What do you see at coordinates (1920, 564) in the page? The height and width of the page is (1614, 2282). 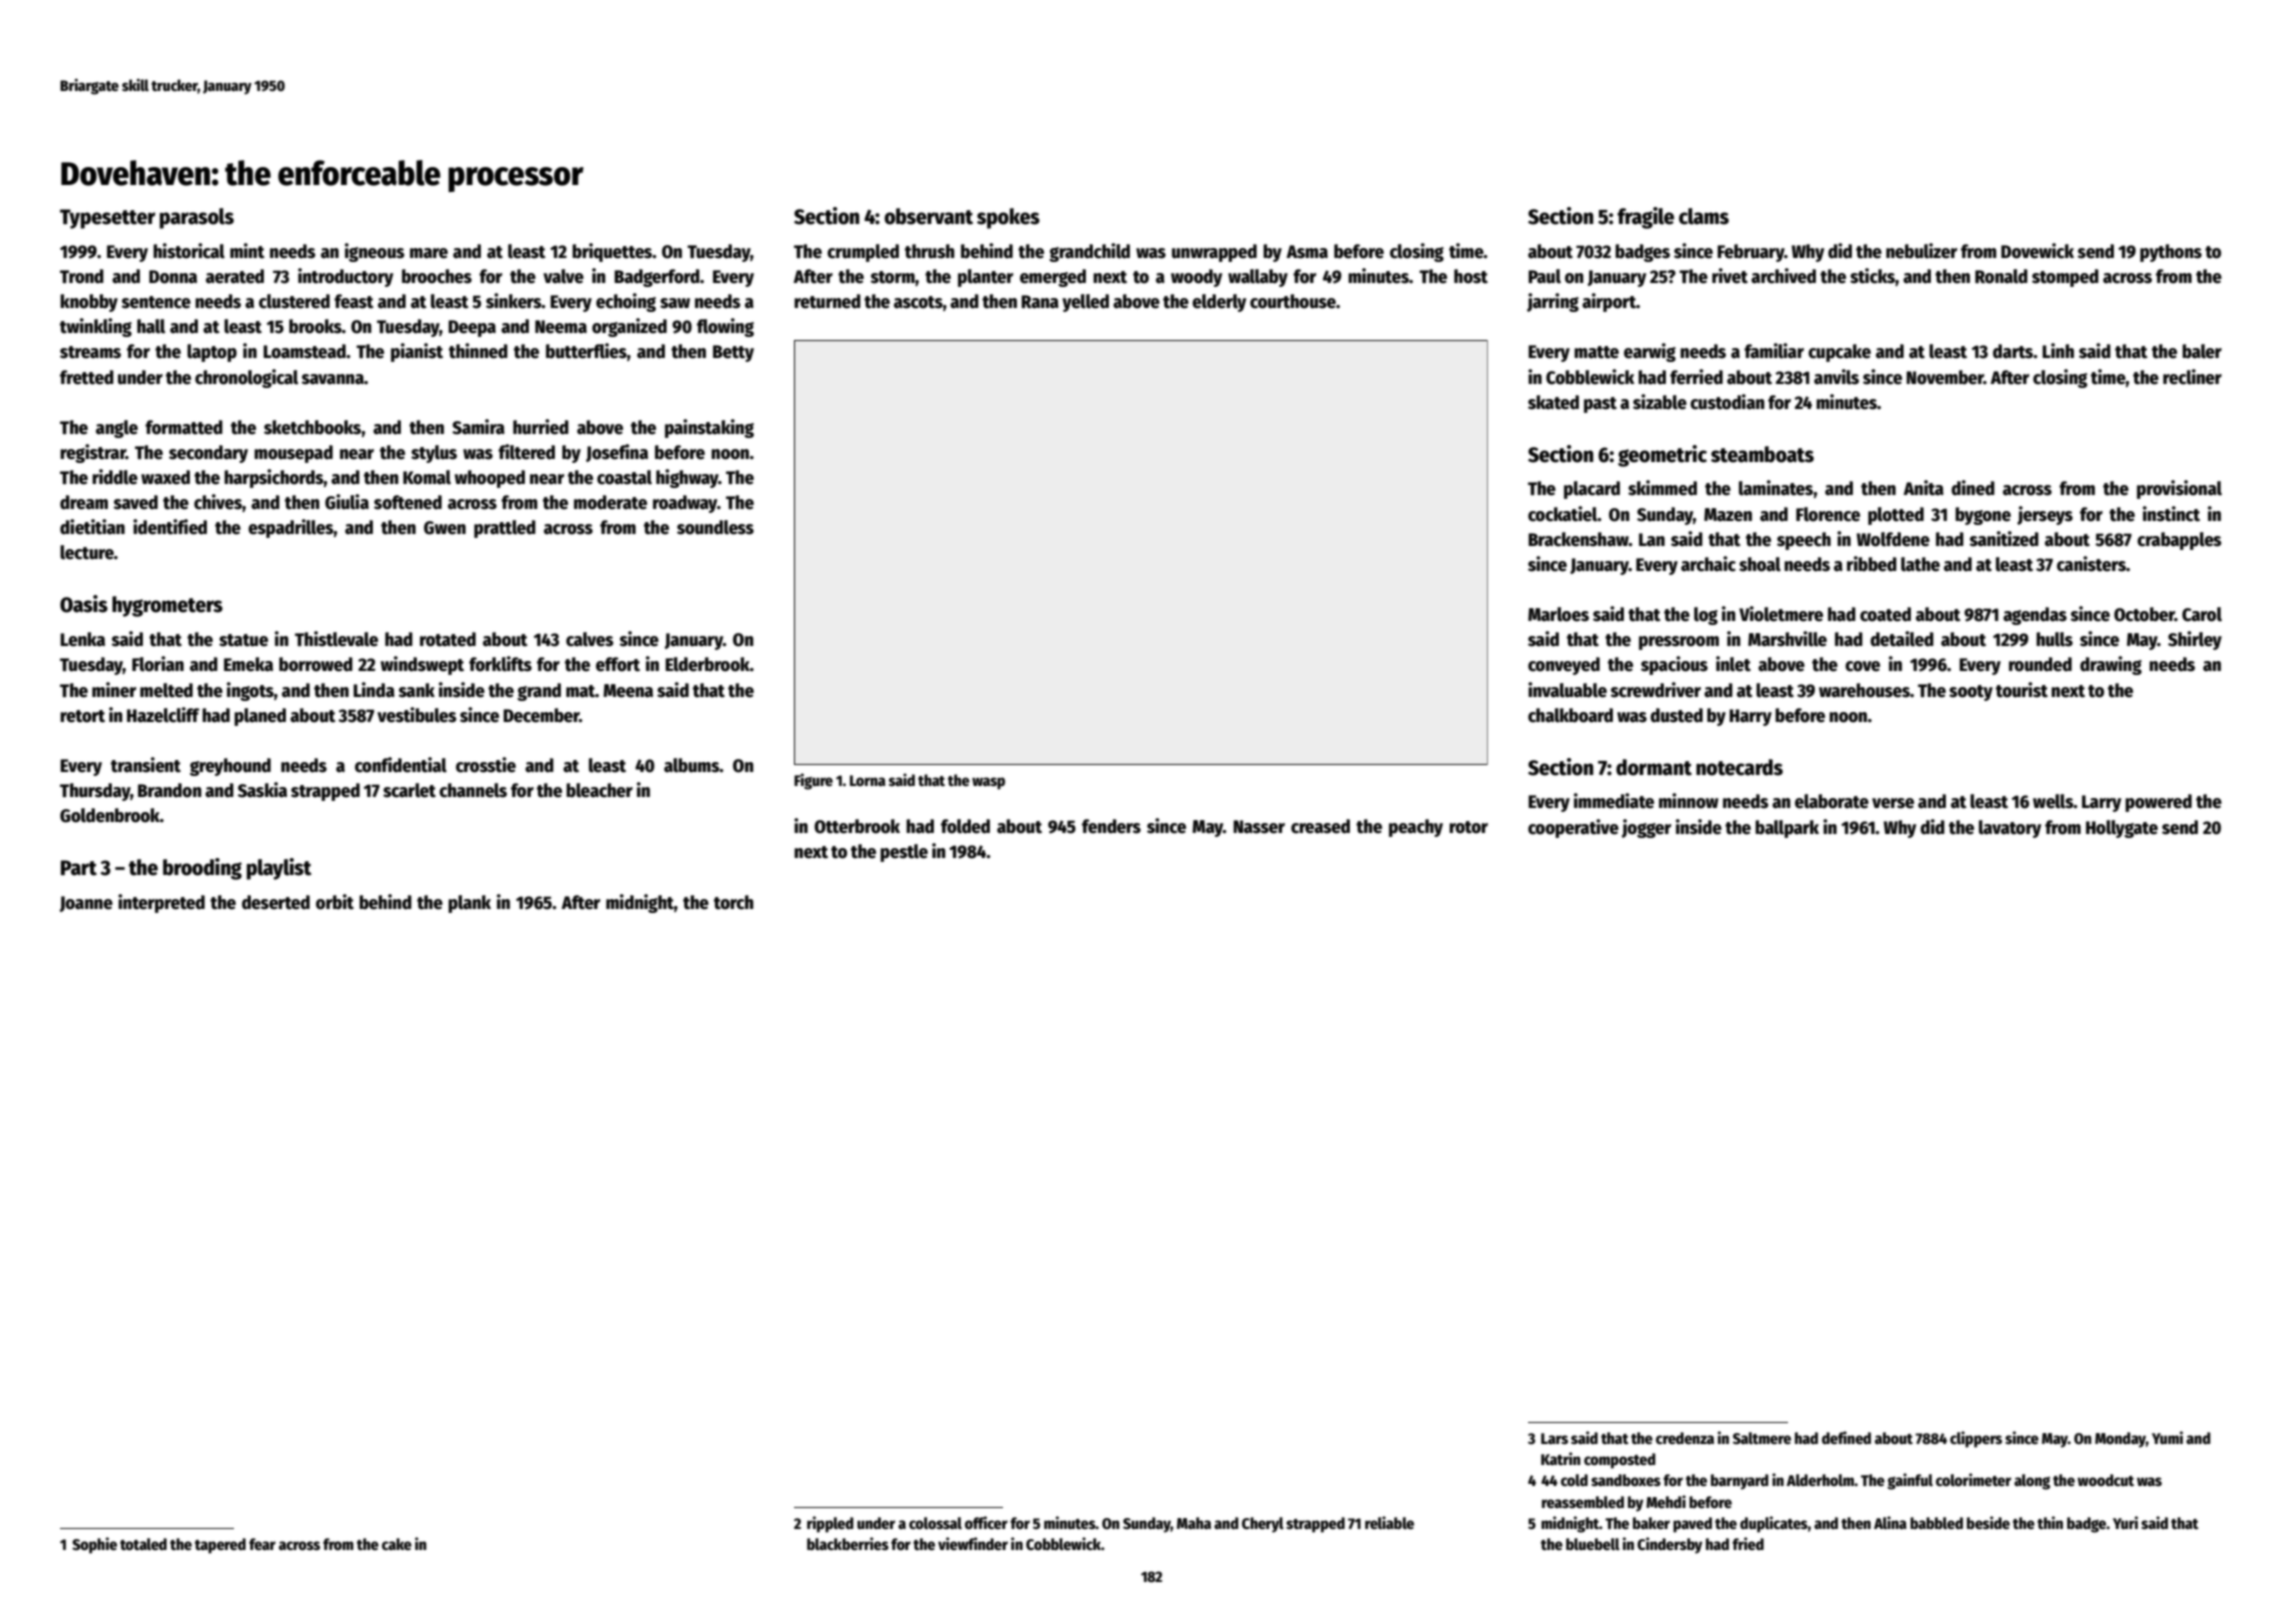 I see `lathe` at bounding box center [1920, 564].
